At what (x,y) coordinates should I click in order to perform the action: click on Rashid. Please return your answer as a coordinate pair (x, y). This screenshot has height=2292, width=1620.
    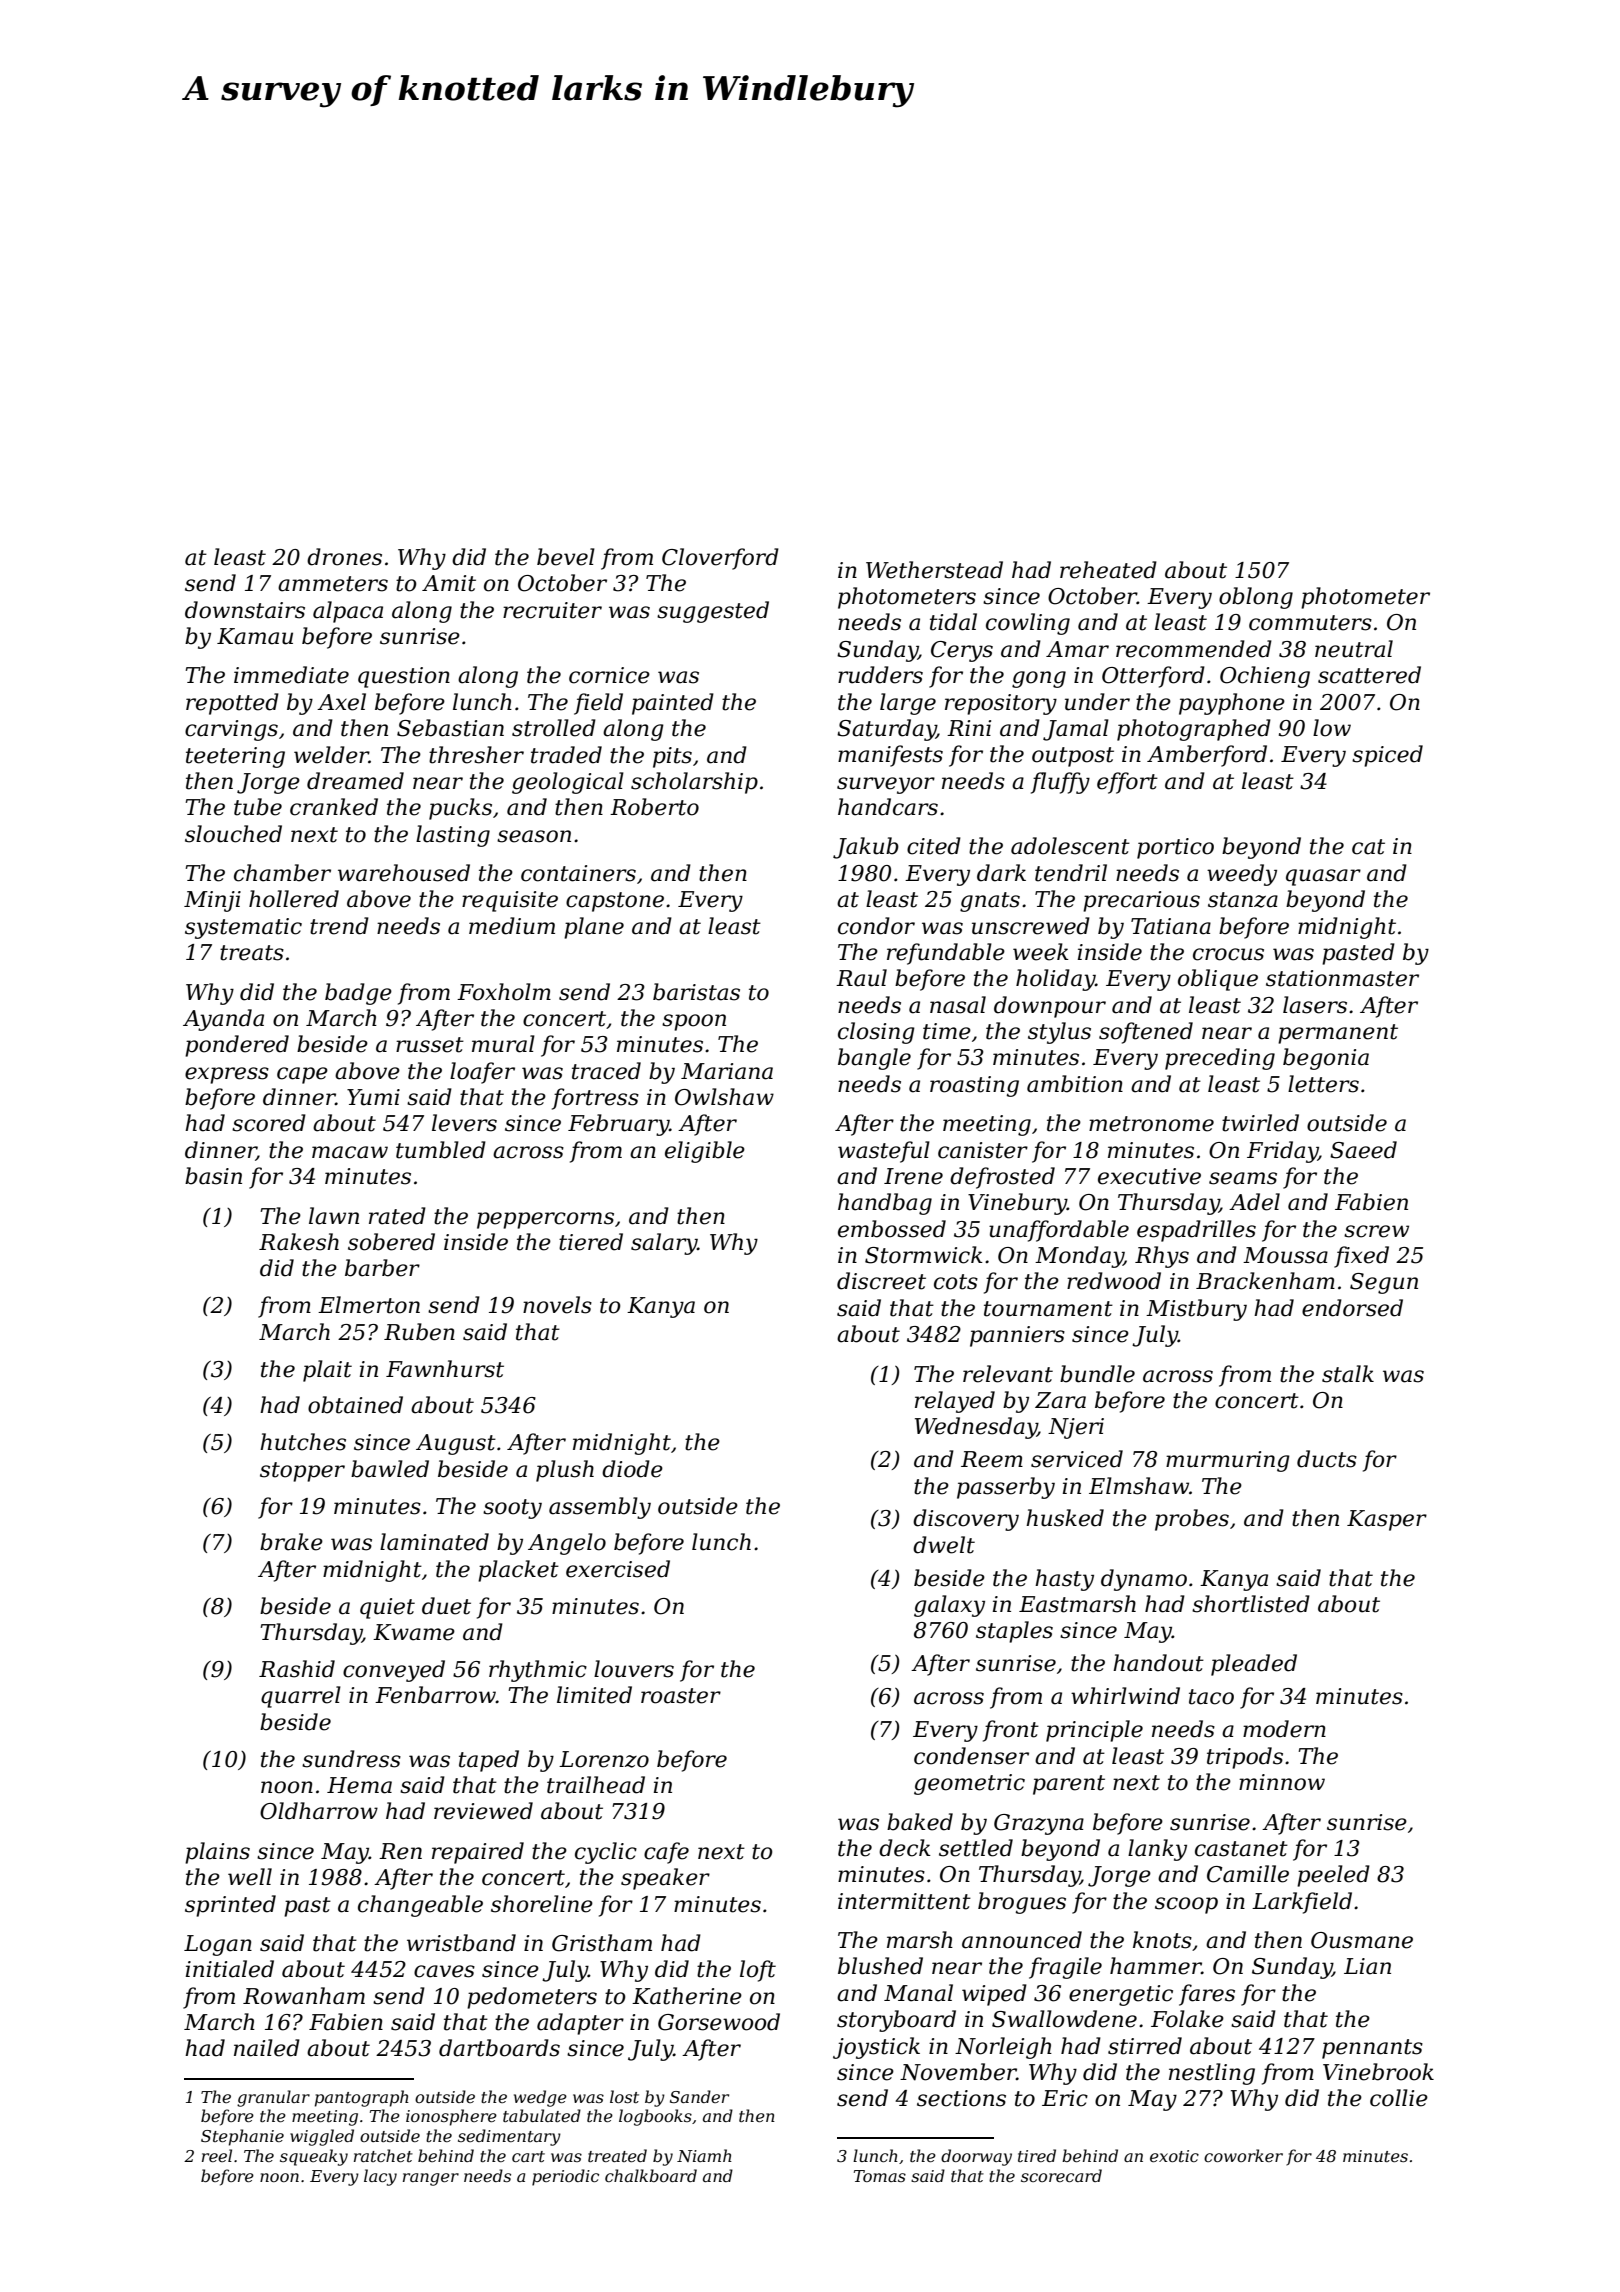
    Looking at the image, I should click on (297, 1669).
